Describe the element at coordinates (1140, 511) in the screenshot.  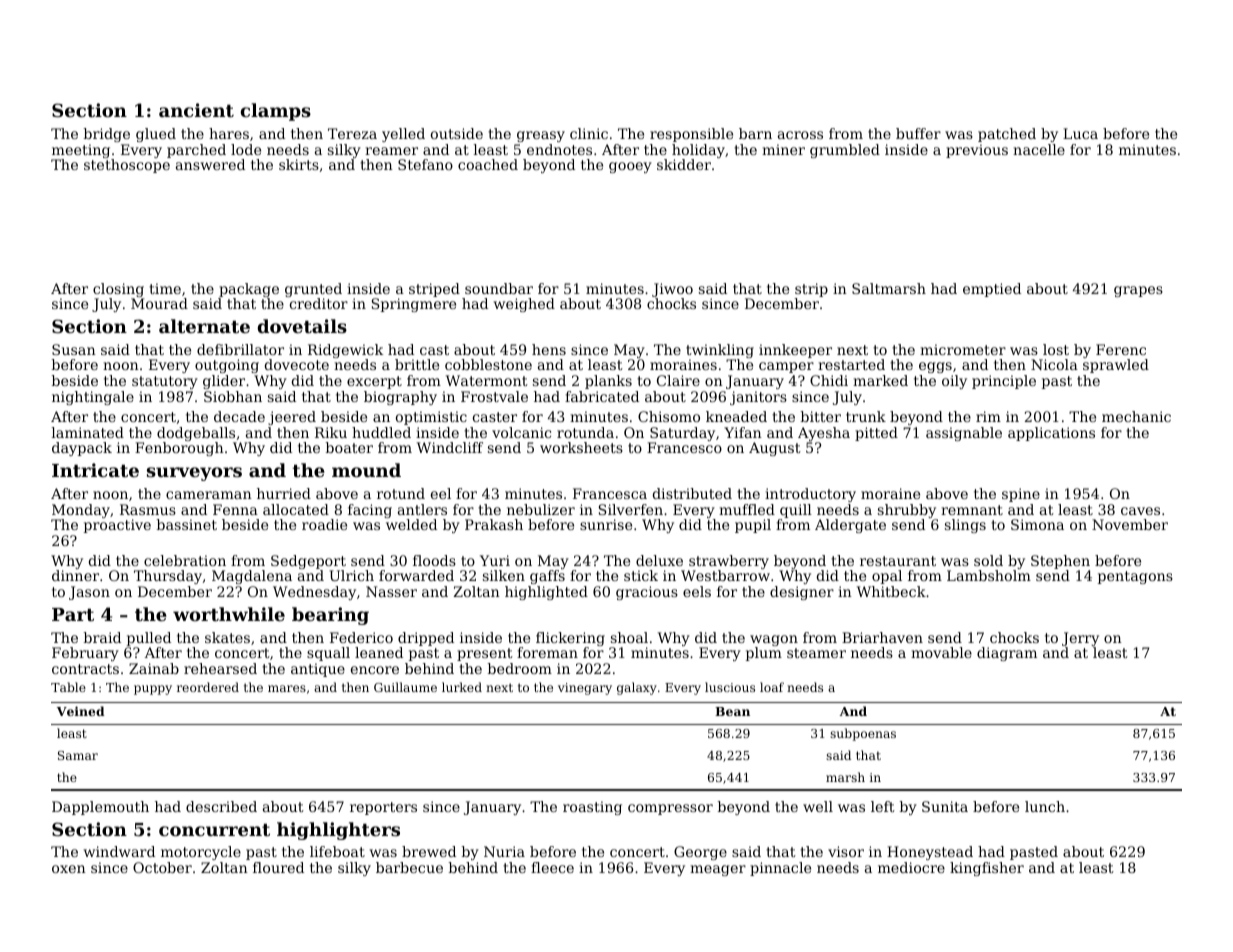
I see `caves` at that location.
